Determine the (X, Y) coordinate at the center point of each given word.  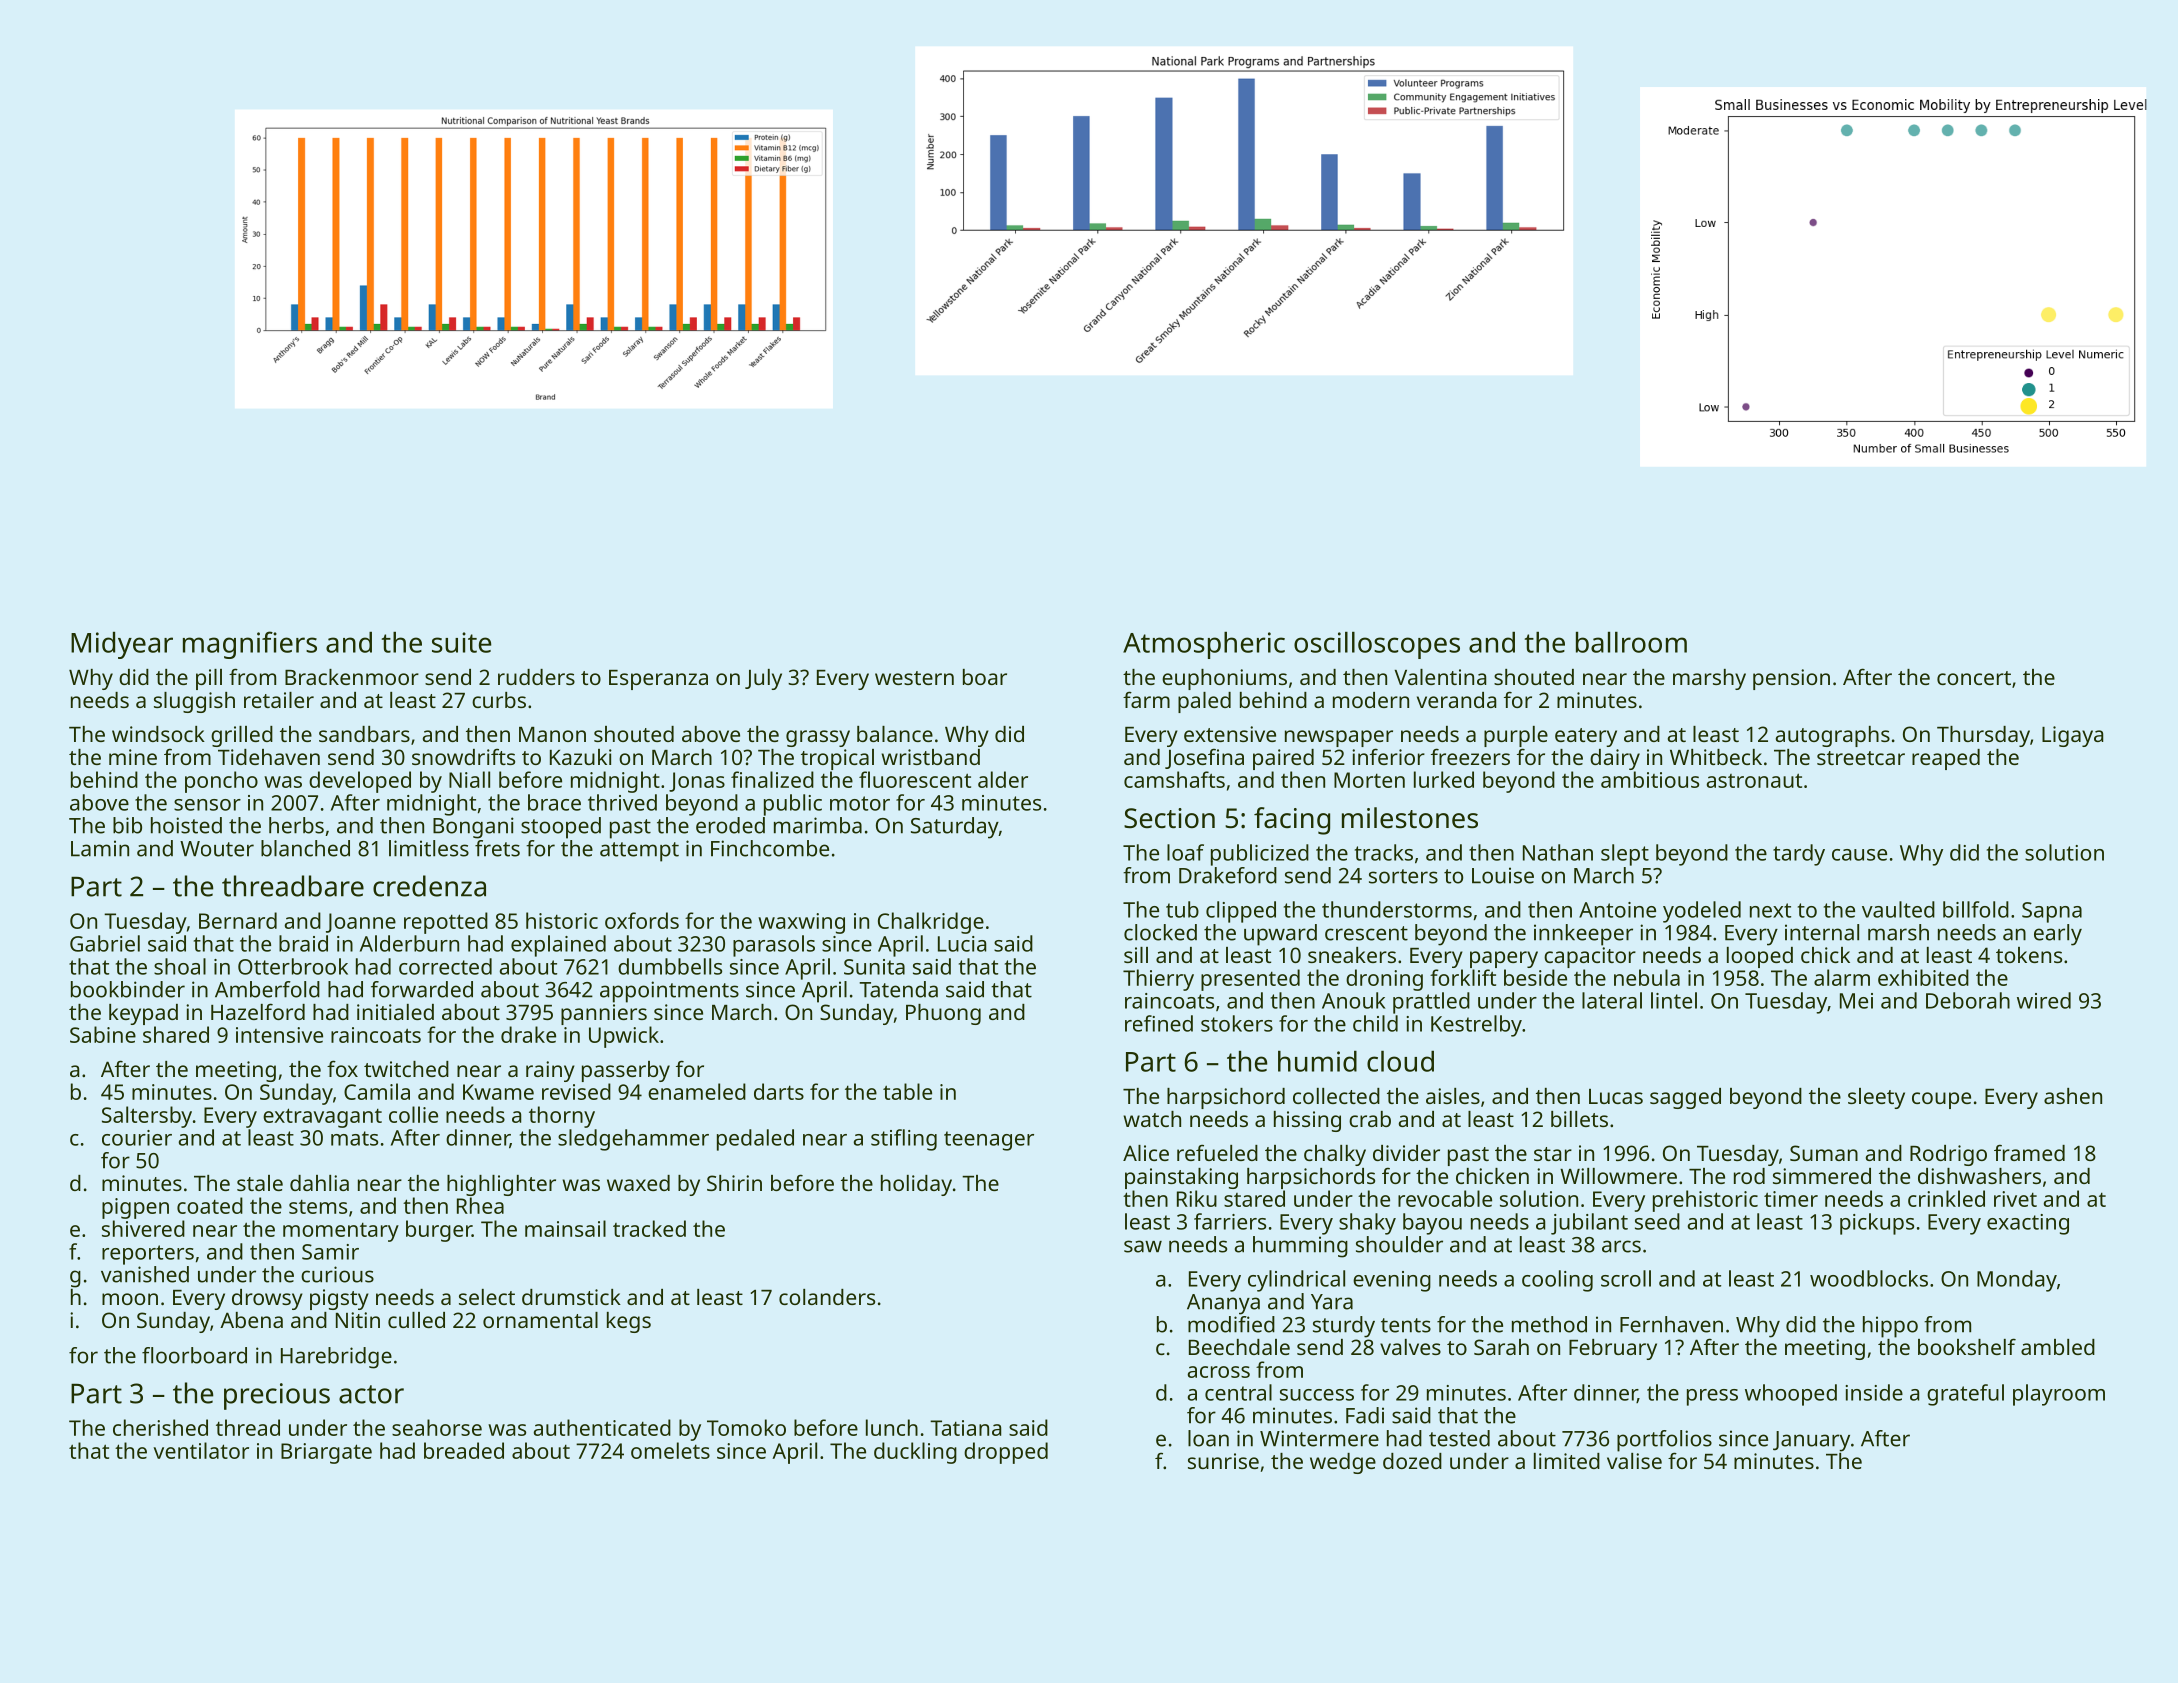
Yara (1332, 1302)
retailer (279, 700)
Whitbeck (1716, 757)
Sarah (1501, 1347)
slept (1625, 855)
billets (1579, 1119)
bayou (1432, 1224)
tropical (837, 759)
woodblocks (1869, 1278)
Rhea (480, 1205)
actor (371, 1394)
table (907, 1091)
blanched (305, 848)
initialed (395, 1012)
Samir (330, 1252)
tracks (1384, 852)
